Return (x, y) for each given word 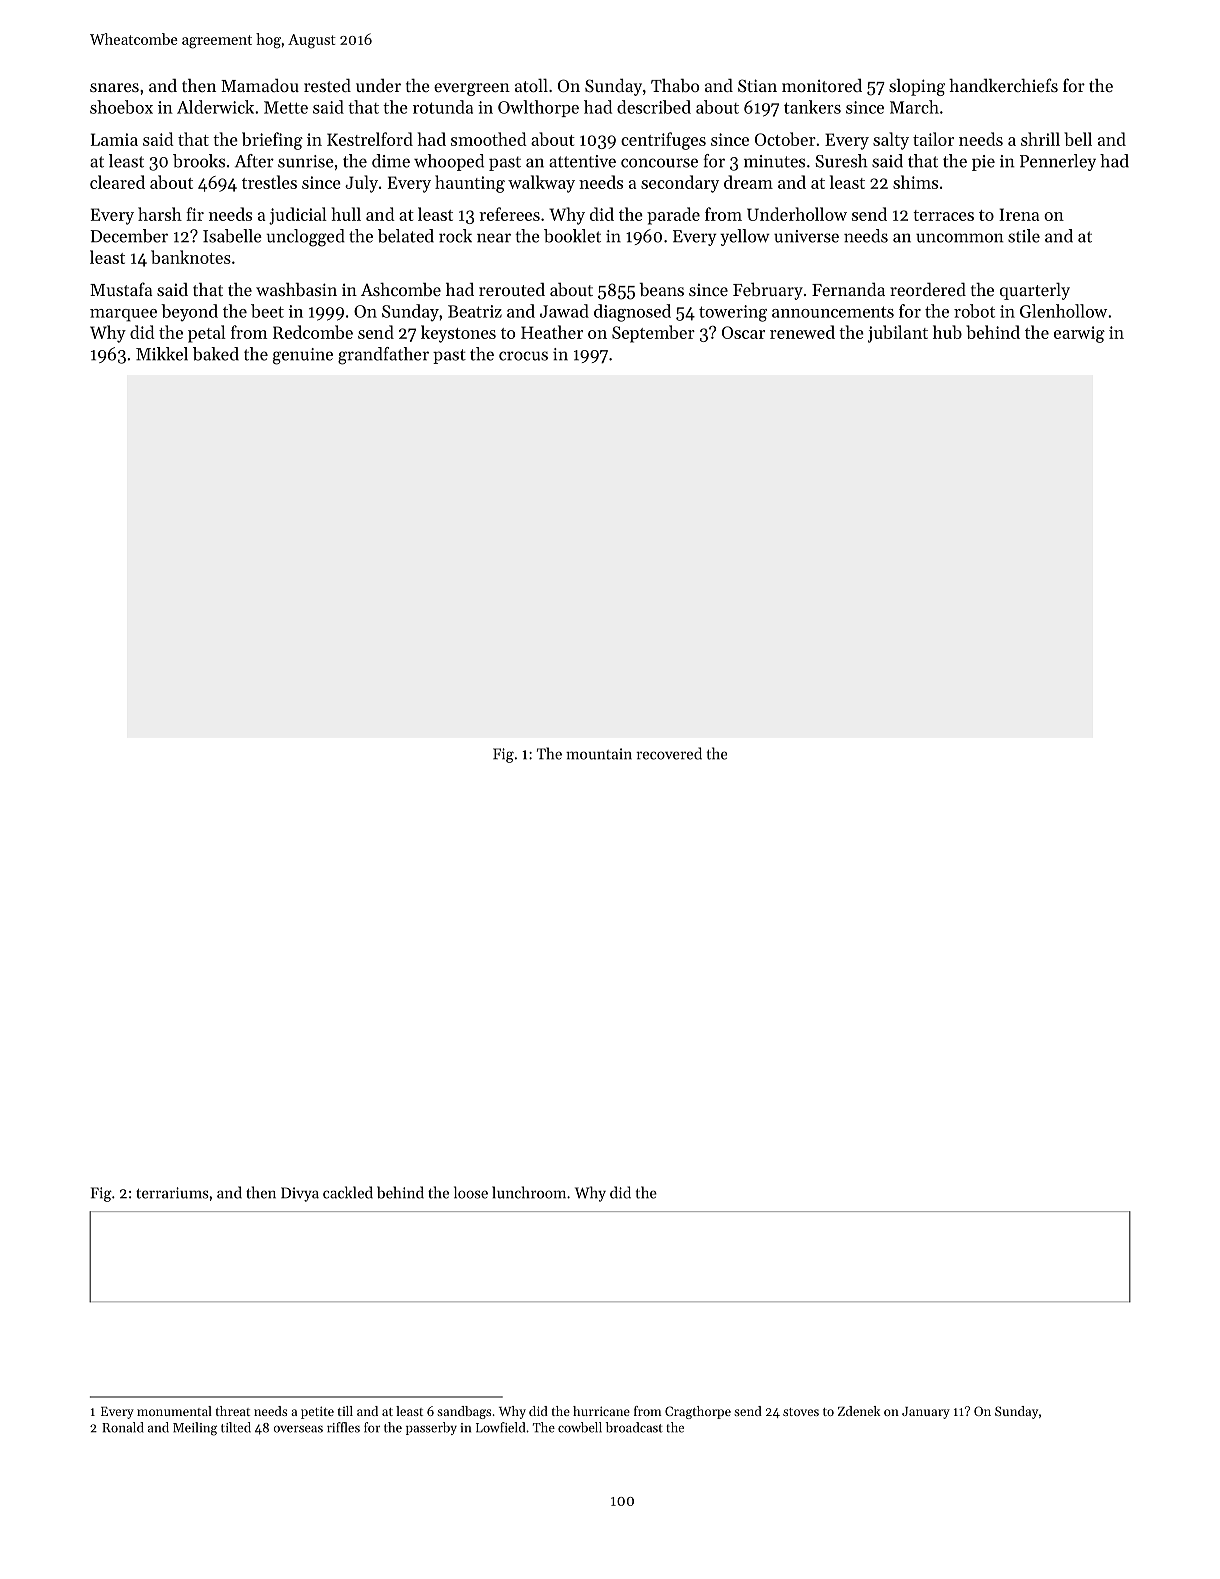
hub (947, 332)
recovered (669, 753)
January (926, 1413)
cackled (348, 1192)
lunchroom (529, 1192)
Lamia (114, 139)
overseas (298, 1429)
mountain (599, 754)
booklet (572, 236)
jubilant (898, 334)
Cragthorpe (698, 1412)
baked (216, 354)
